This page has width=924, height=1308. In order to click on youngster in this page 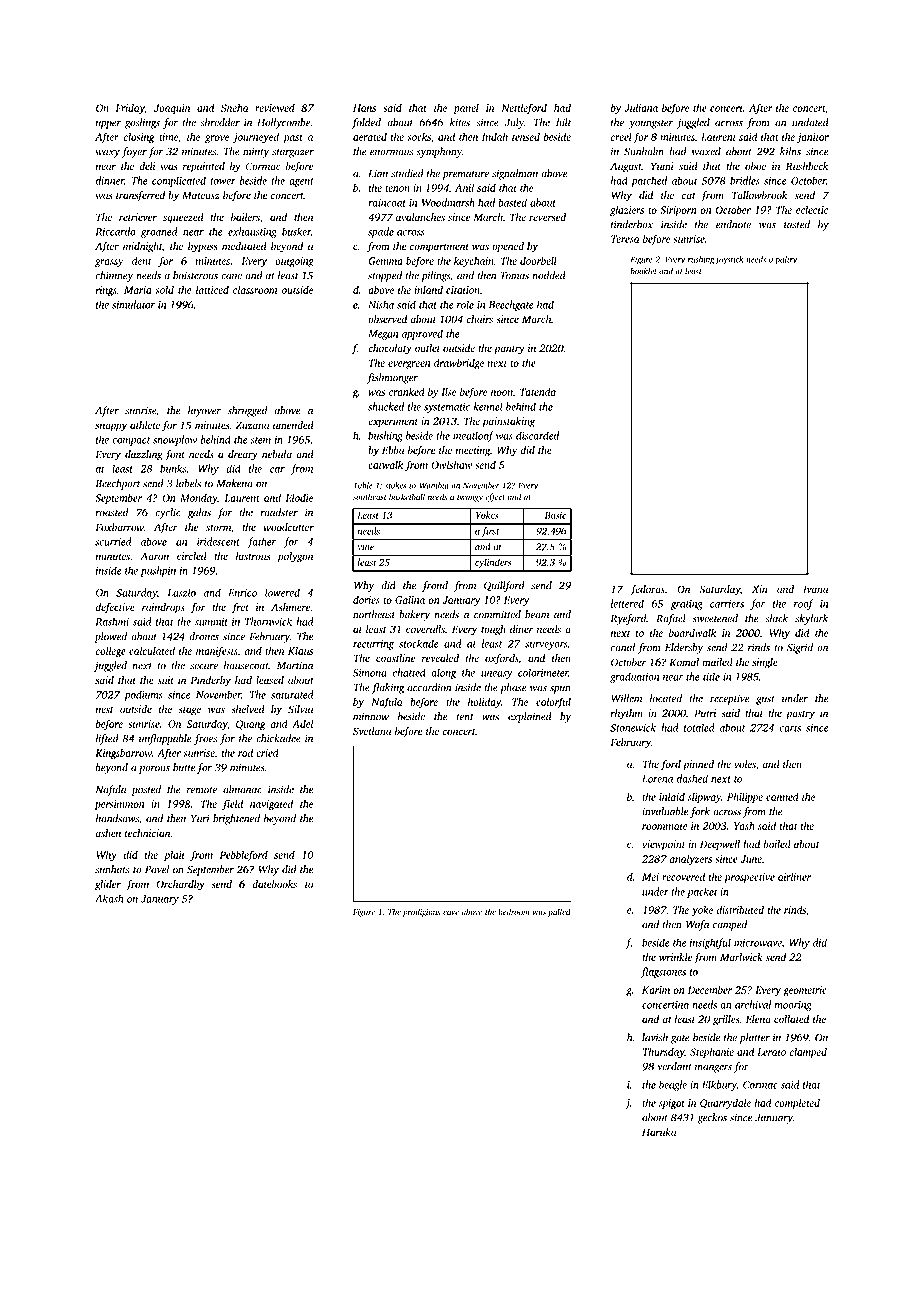, I will do `click(651, 124)`.
